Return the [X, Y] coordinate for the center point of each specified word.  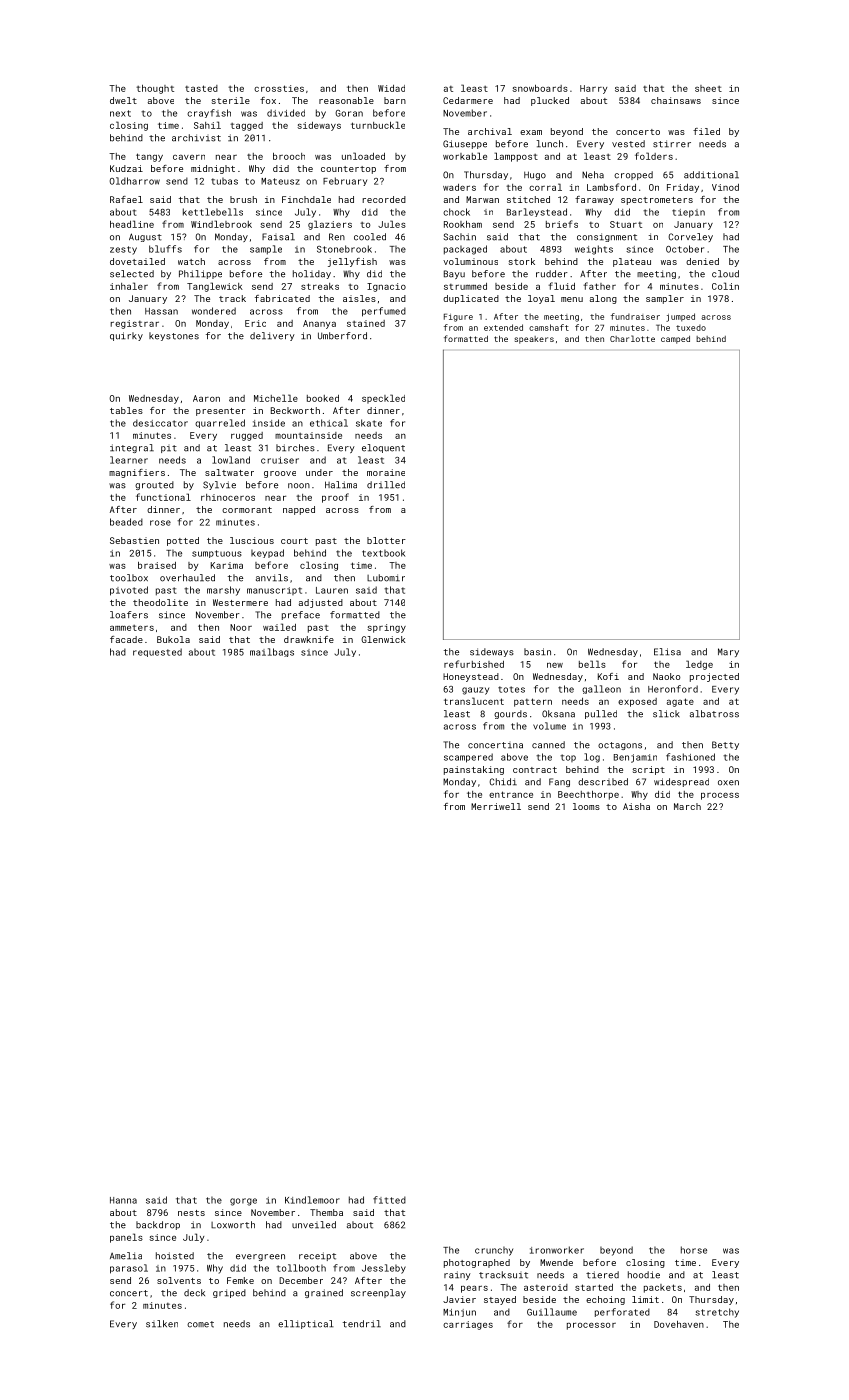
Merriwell [496, 806]
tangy [149, 157]
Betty [725, 745]
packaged [465, 250]
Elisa [667, 652]
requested [157, 652]
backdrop [158, 1225]
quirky [126, 336]
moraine [386, 472]
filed [706, 131]
